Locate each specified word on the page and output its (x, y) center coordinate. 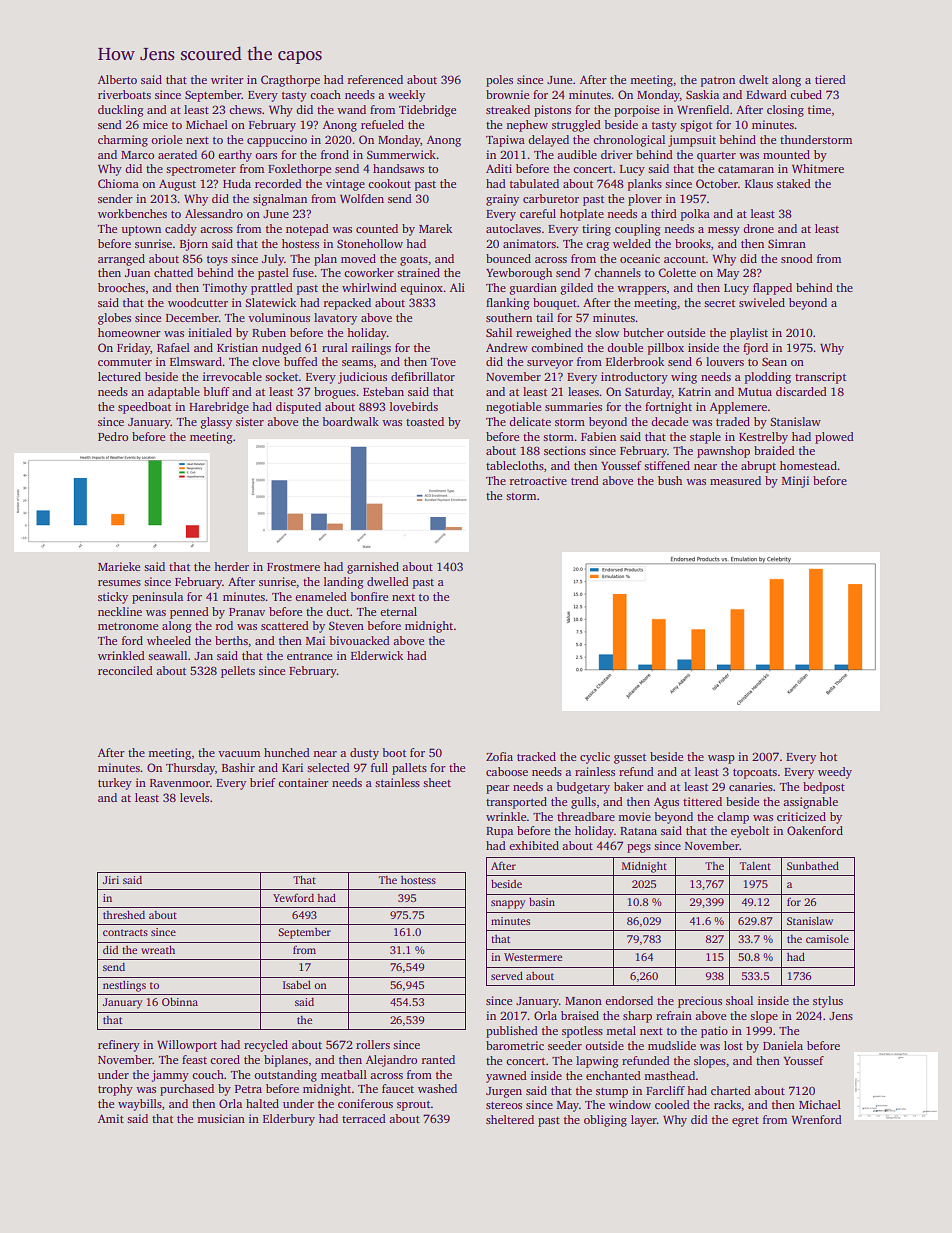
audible (577, 154)
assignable (810, 803)
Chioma (118, 183)
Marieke (119, 566)
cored (225, 1059)
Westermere (533, 957)
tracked (536, 756)
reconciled (125, 670)
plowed (834, 438)
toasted (425, 421)
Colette (677, 272)
